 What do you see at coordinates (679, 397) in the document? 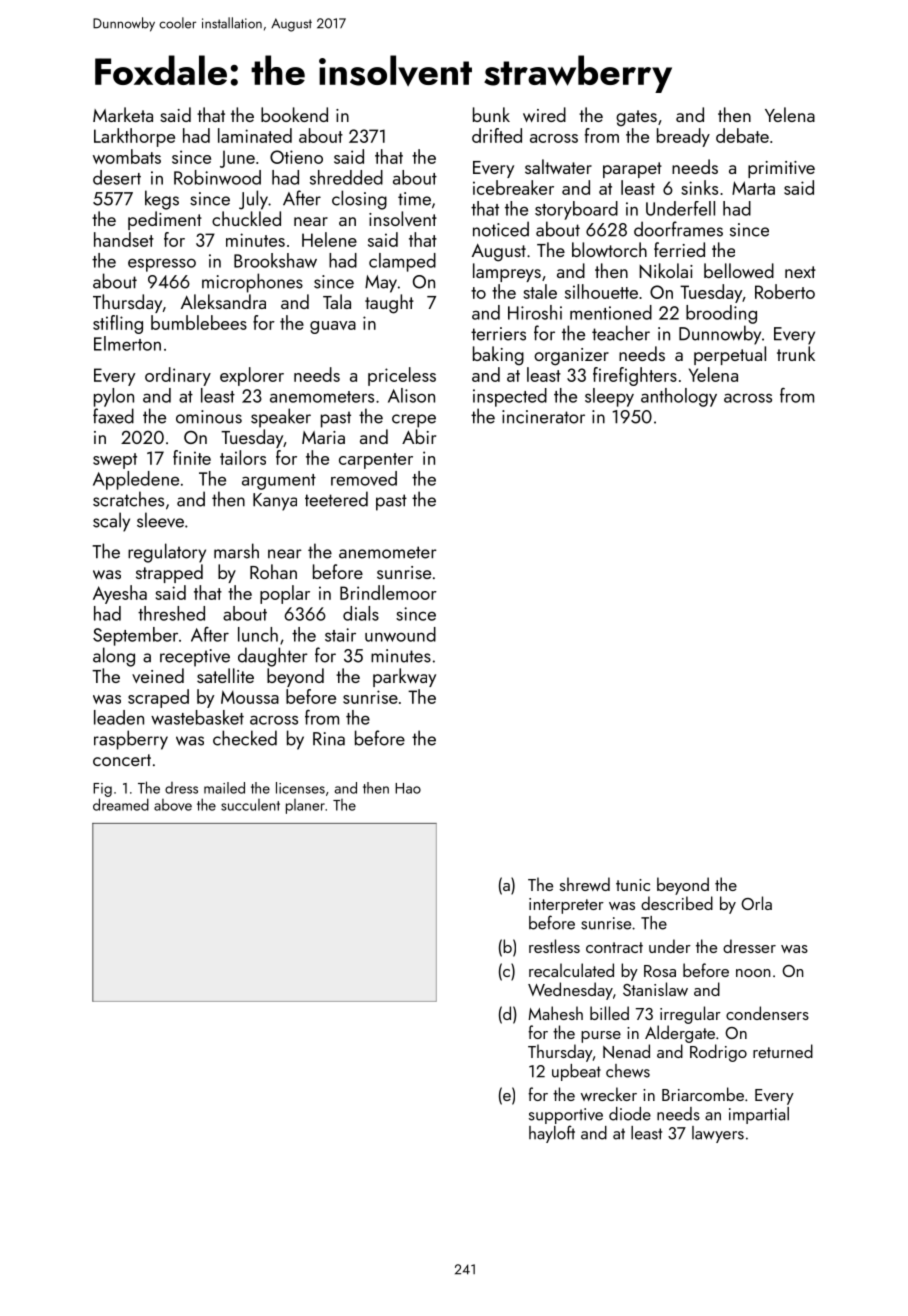
I see `anthology` at bounding box center [679, 397].
